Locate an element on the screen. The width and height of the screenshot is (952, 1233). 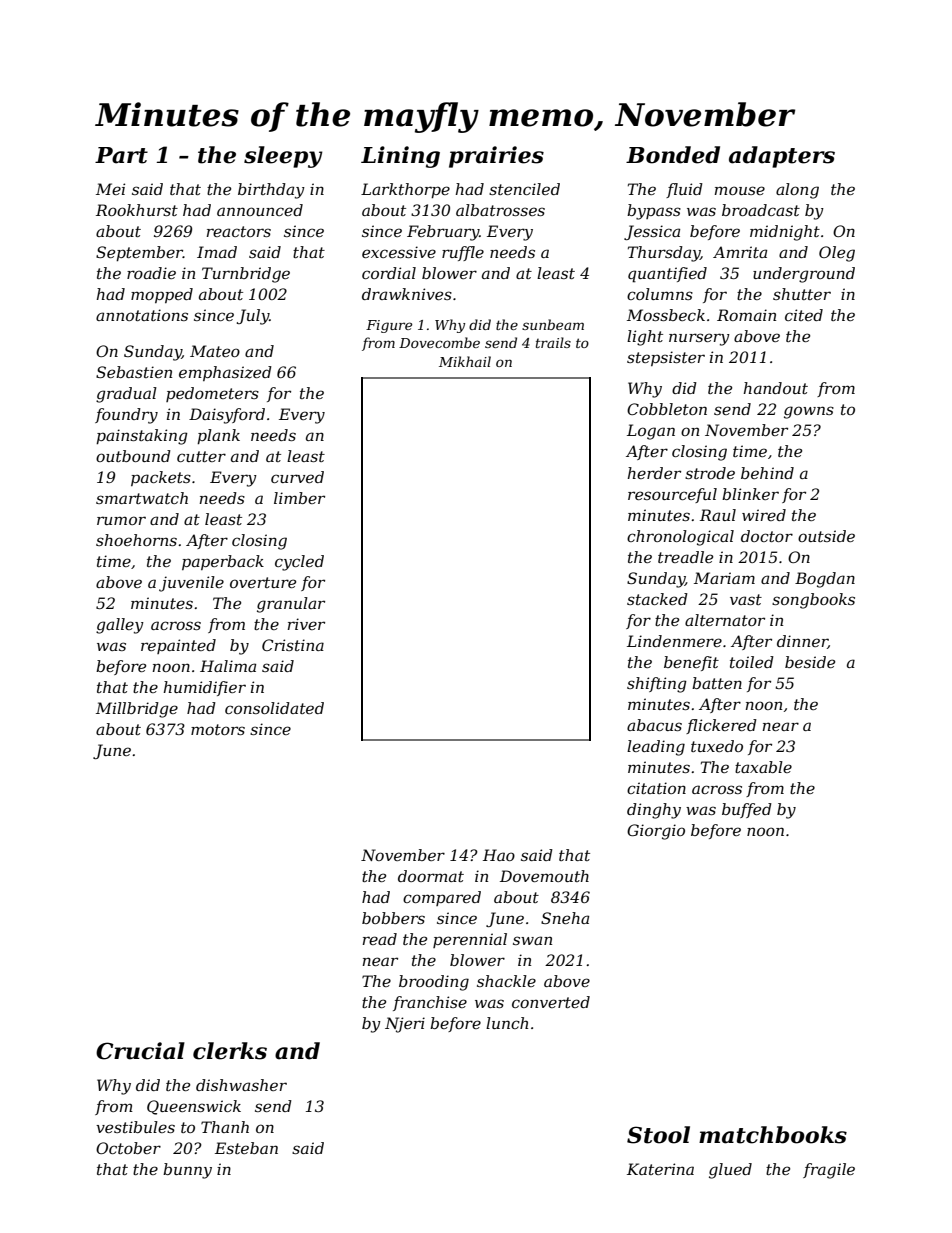
stenciled is located at coordinates (524, 189).
